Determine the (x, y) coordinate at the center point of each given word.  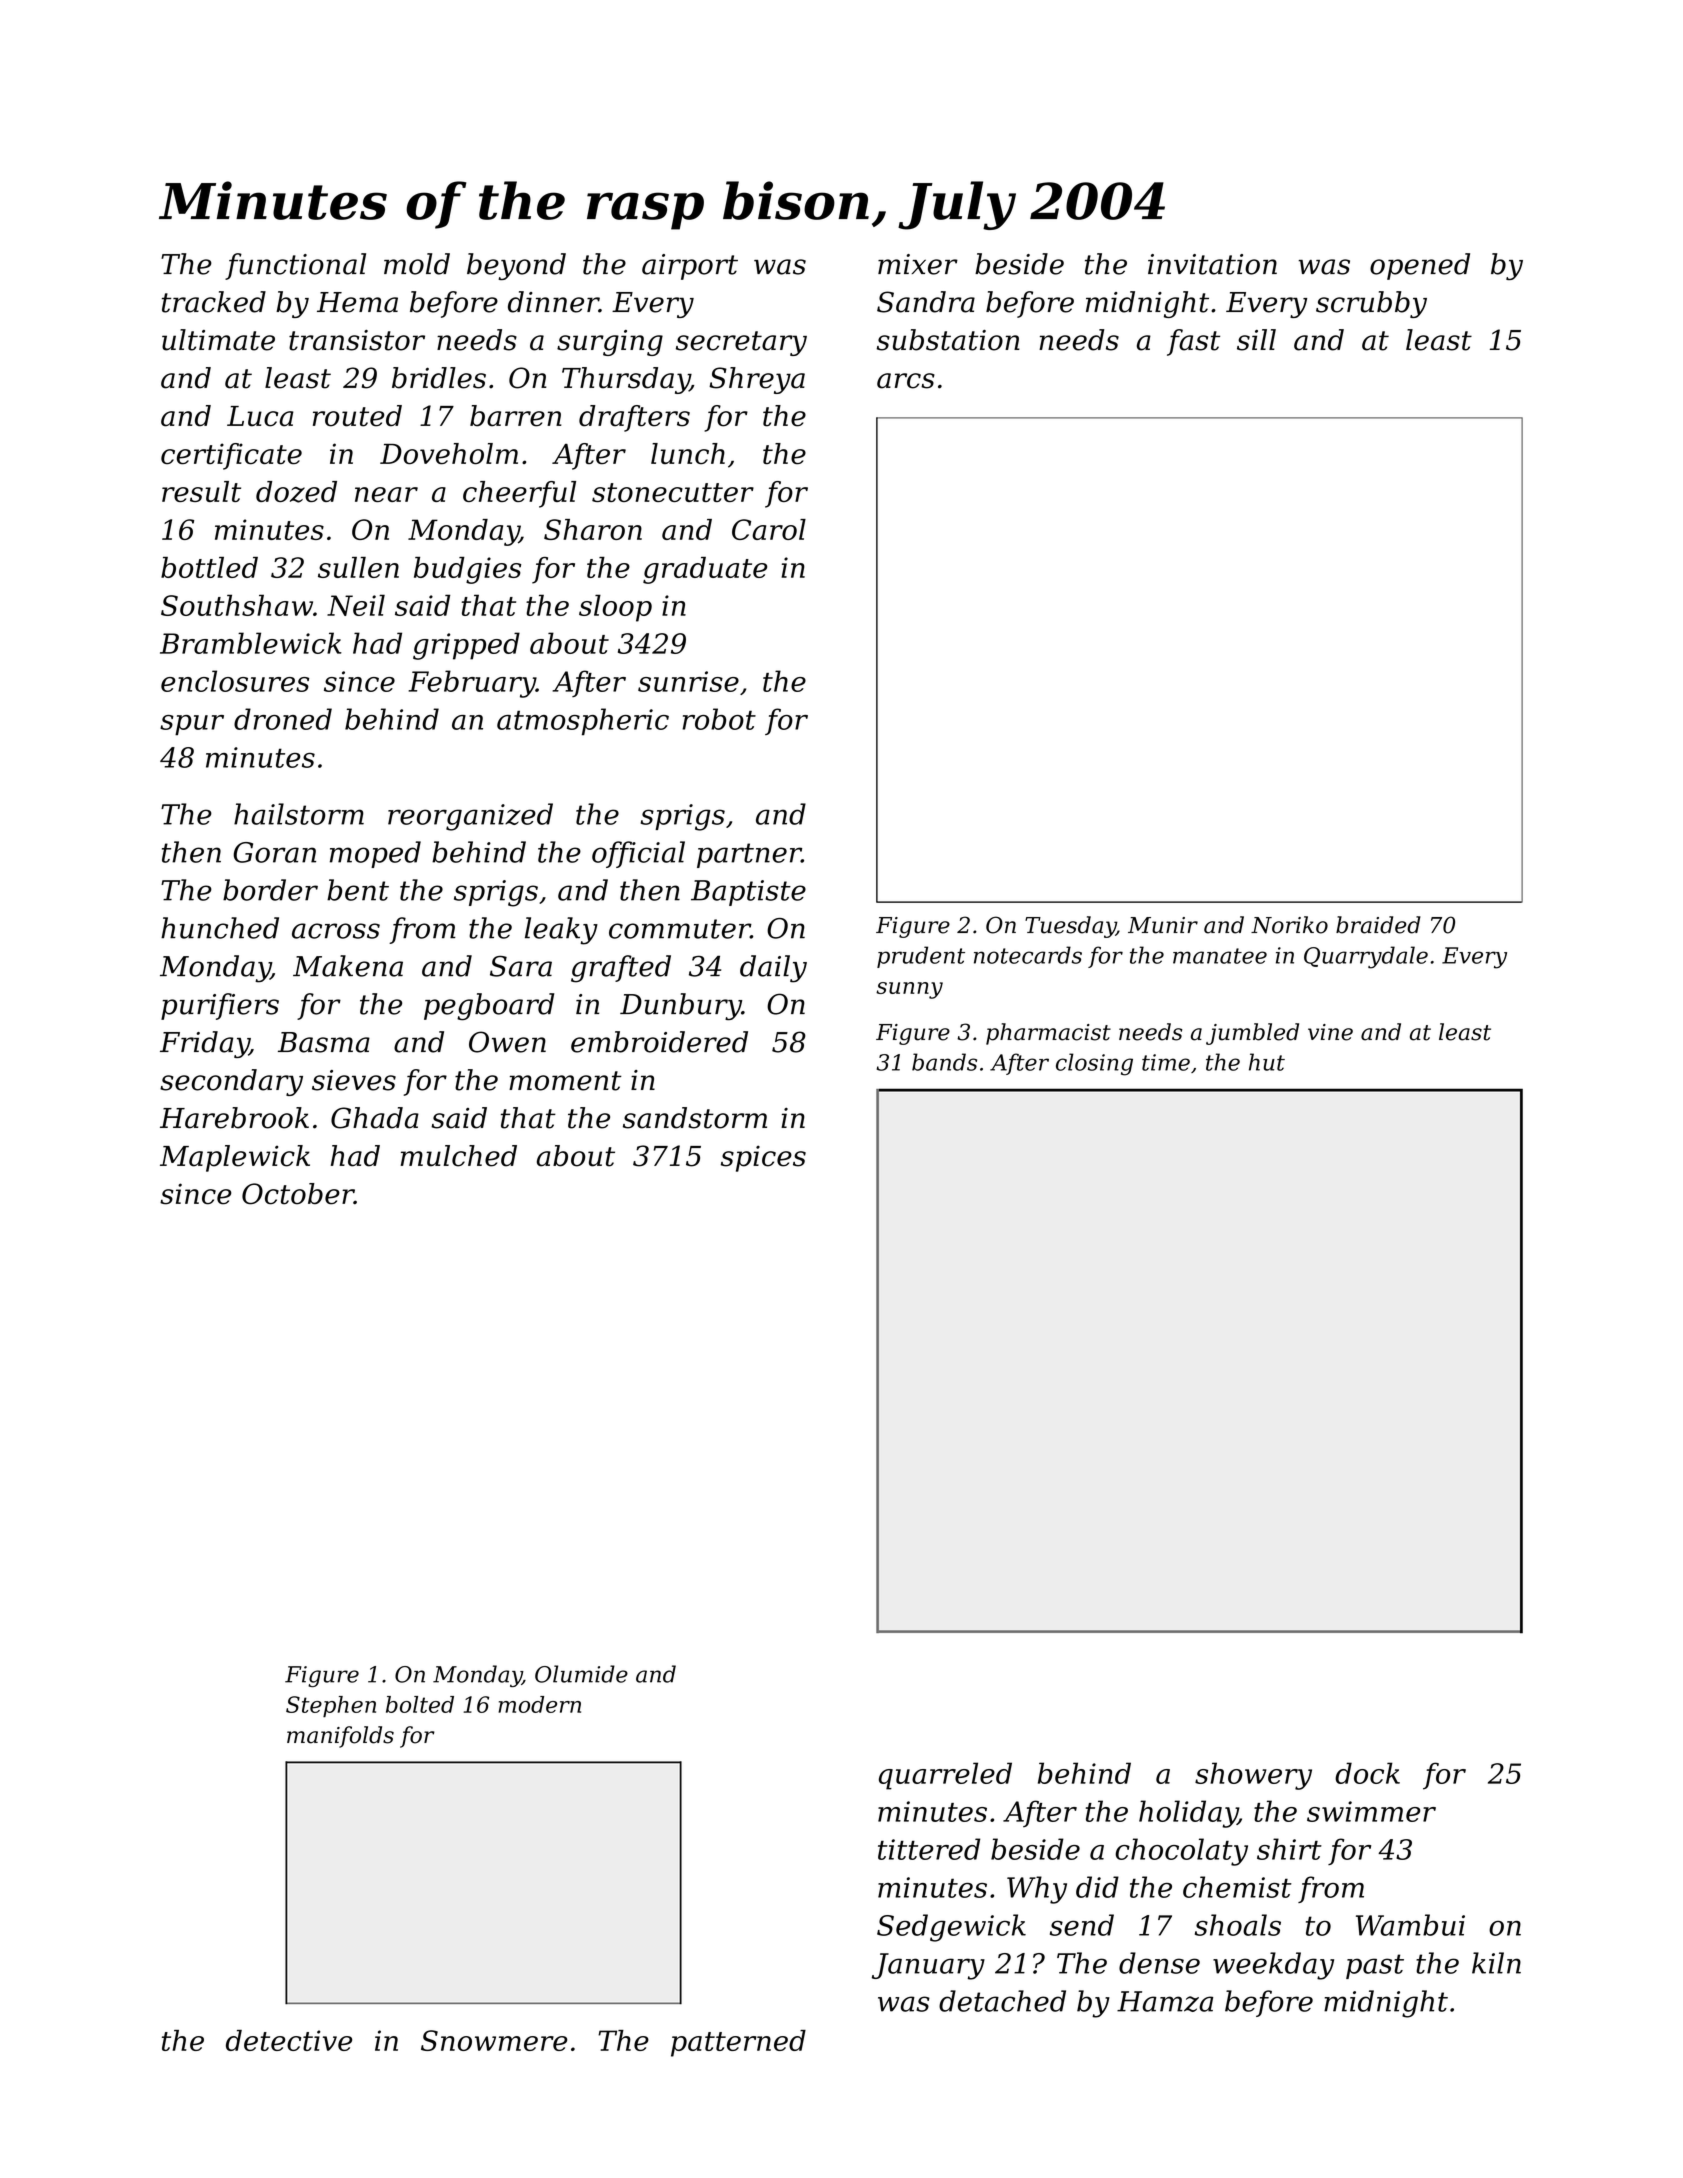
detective (289, 2040)
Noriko (1289, 925)
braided (1378, 925)
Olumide (581, 1674)
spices (763, 1158)
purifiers (220, 1006)
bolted (420, 1704)
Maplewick (235, 1158)
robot (719, 719)
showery (1253, 1776)
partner (749, 855)
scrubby (1371, 304)
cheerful (519, 494)
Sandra (926, 302)
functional (295, 266)
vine (1330, 1032)
